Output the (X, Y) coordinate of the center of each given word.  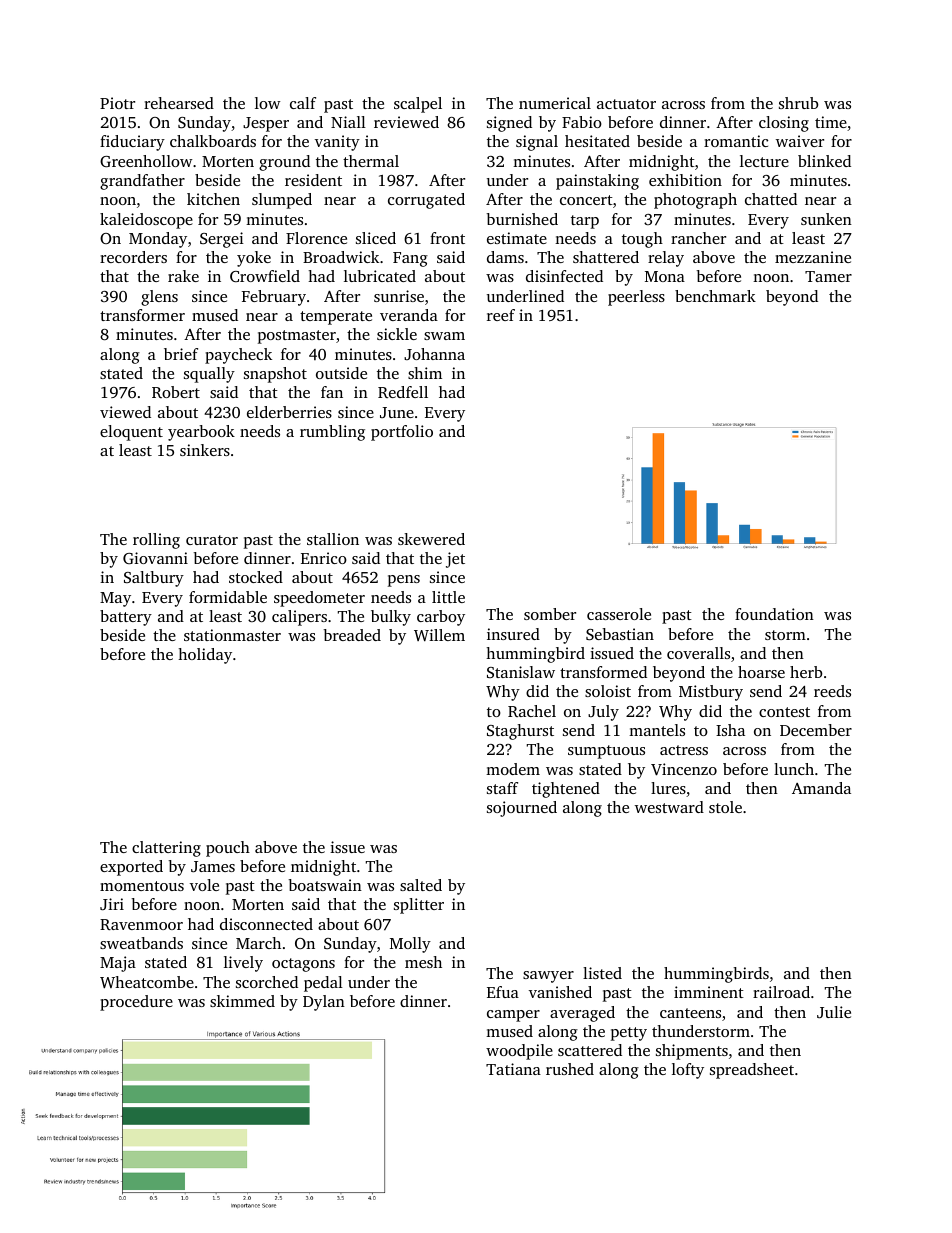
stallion (333, 539)
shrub (798, 103)
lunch (794, 769)
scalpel (418, 105)
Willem (439, 635)
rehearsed (179, 103)
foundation (774, 614)
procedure (136, 1003)
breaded (352, 635)
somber (550, 614)
